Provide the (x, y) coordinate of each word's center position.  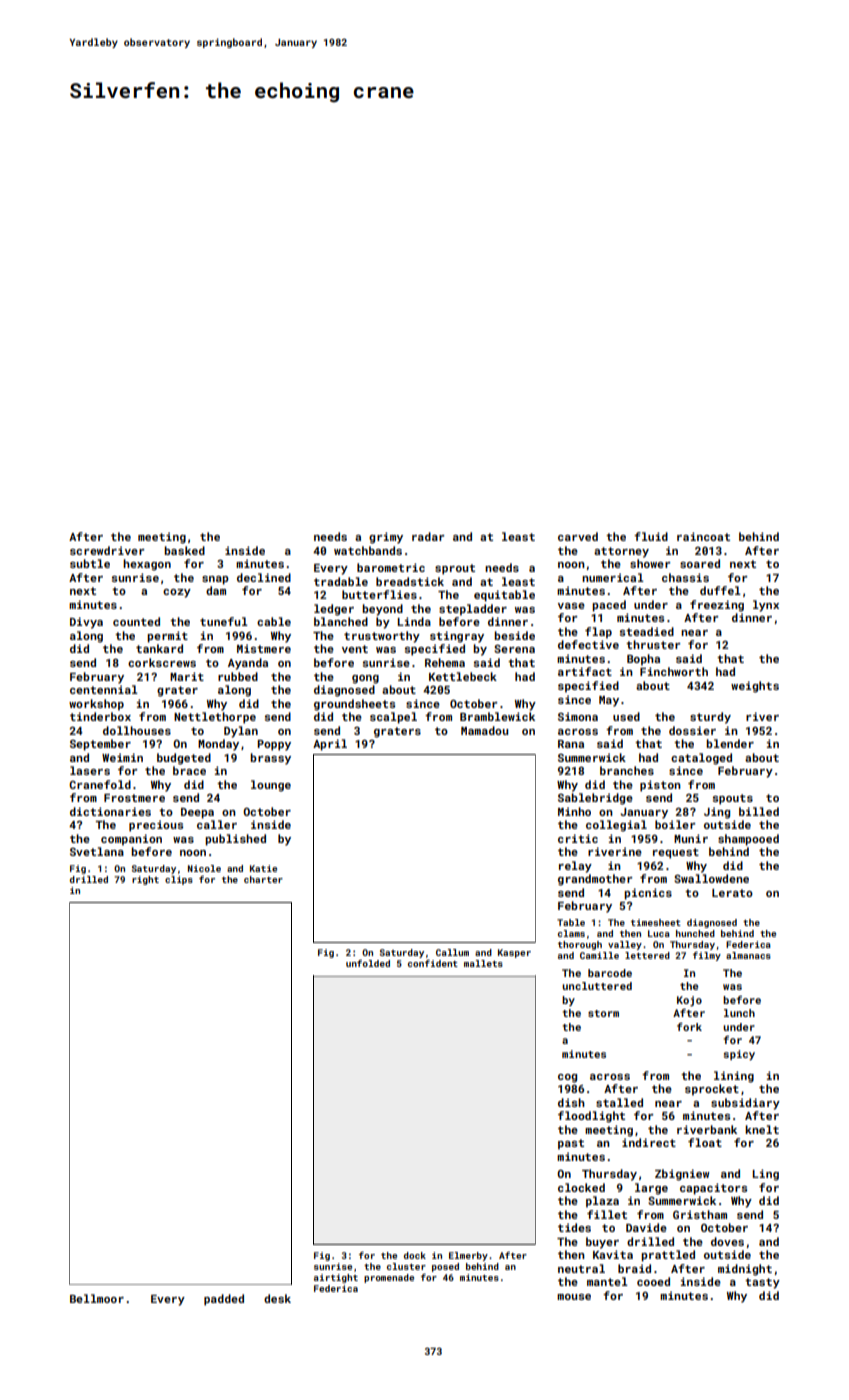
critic (578, 838)
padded (224, 1300)
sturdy (710, 718)
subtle (90, 563)
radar (428, 536)
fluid (651, 536)
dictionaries (110, 811)
